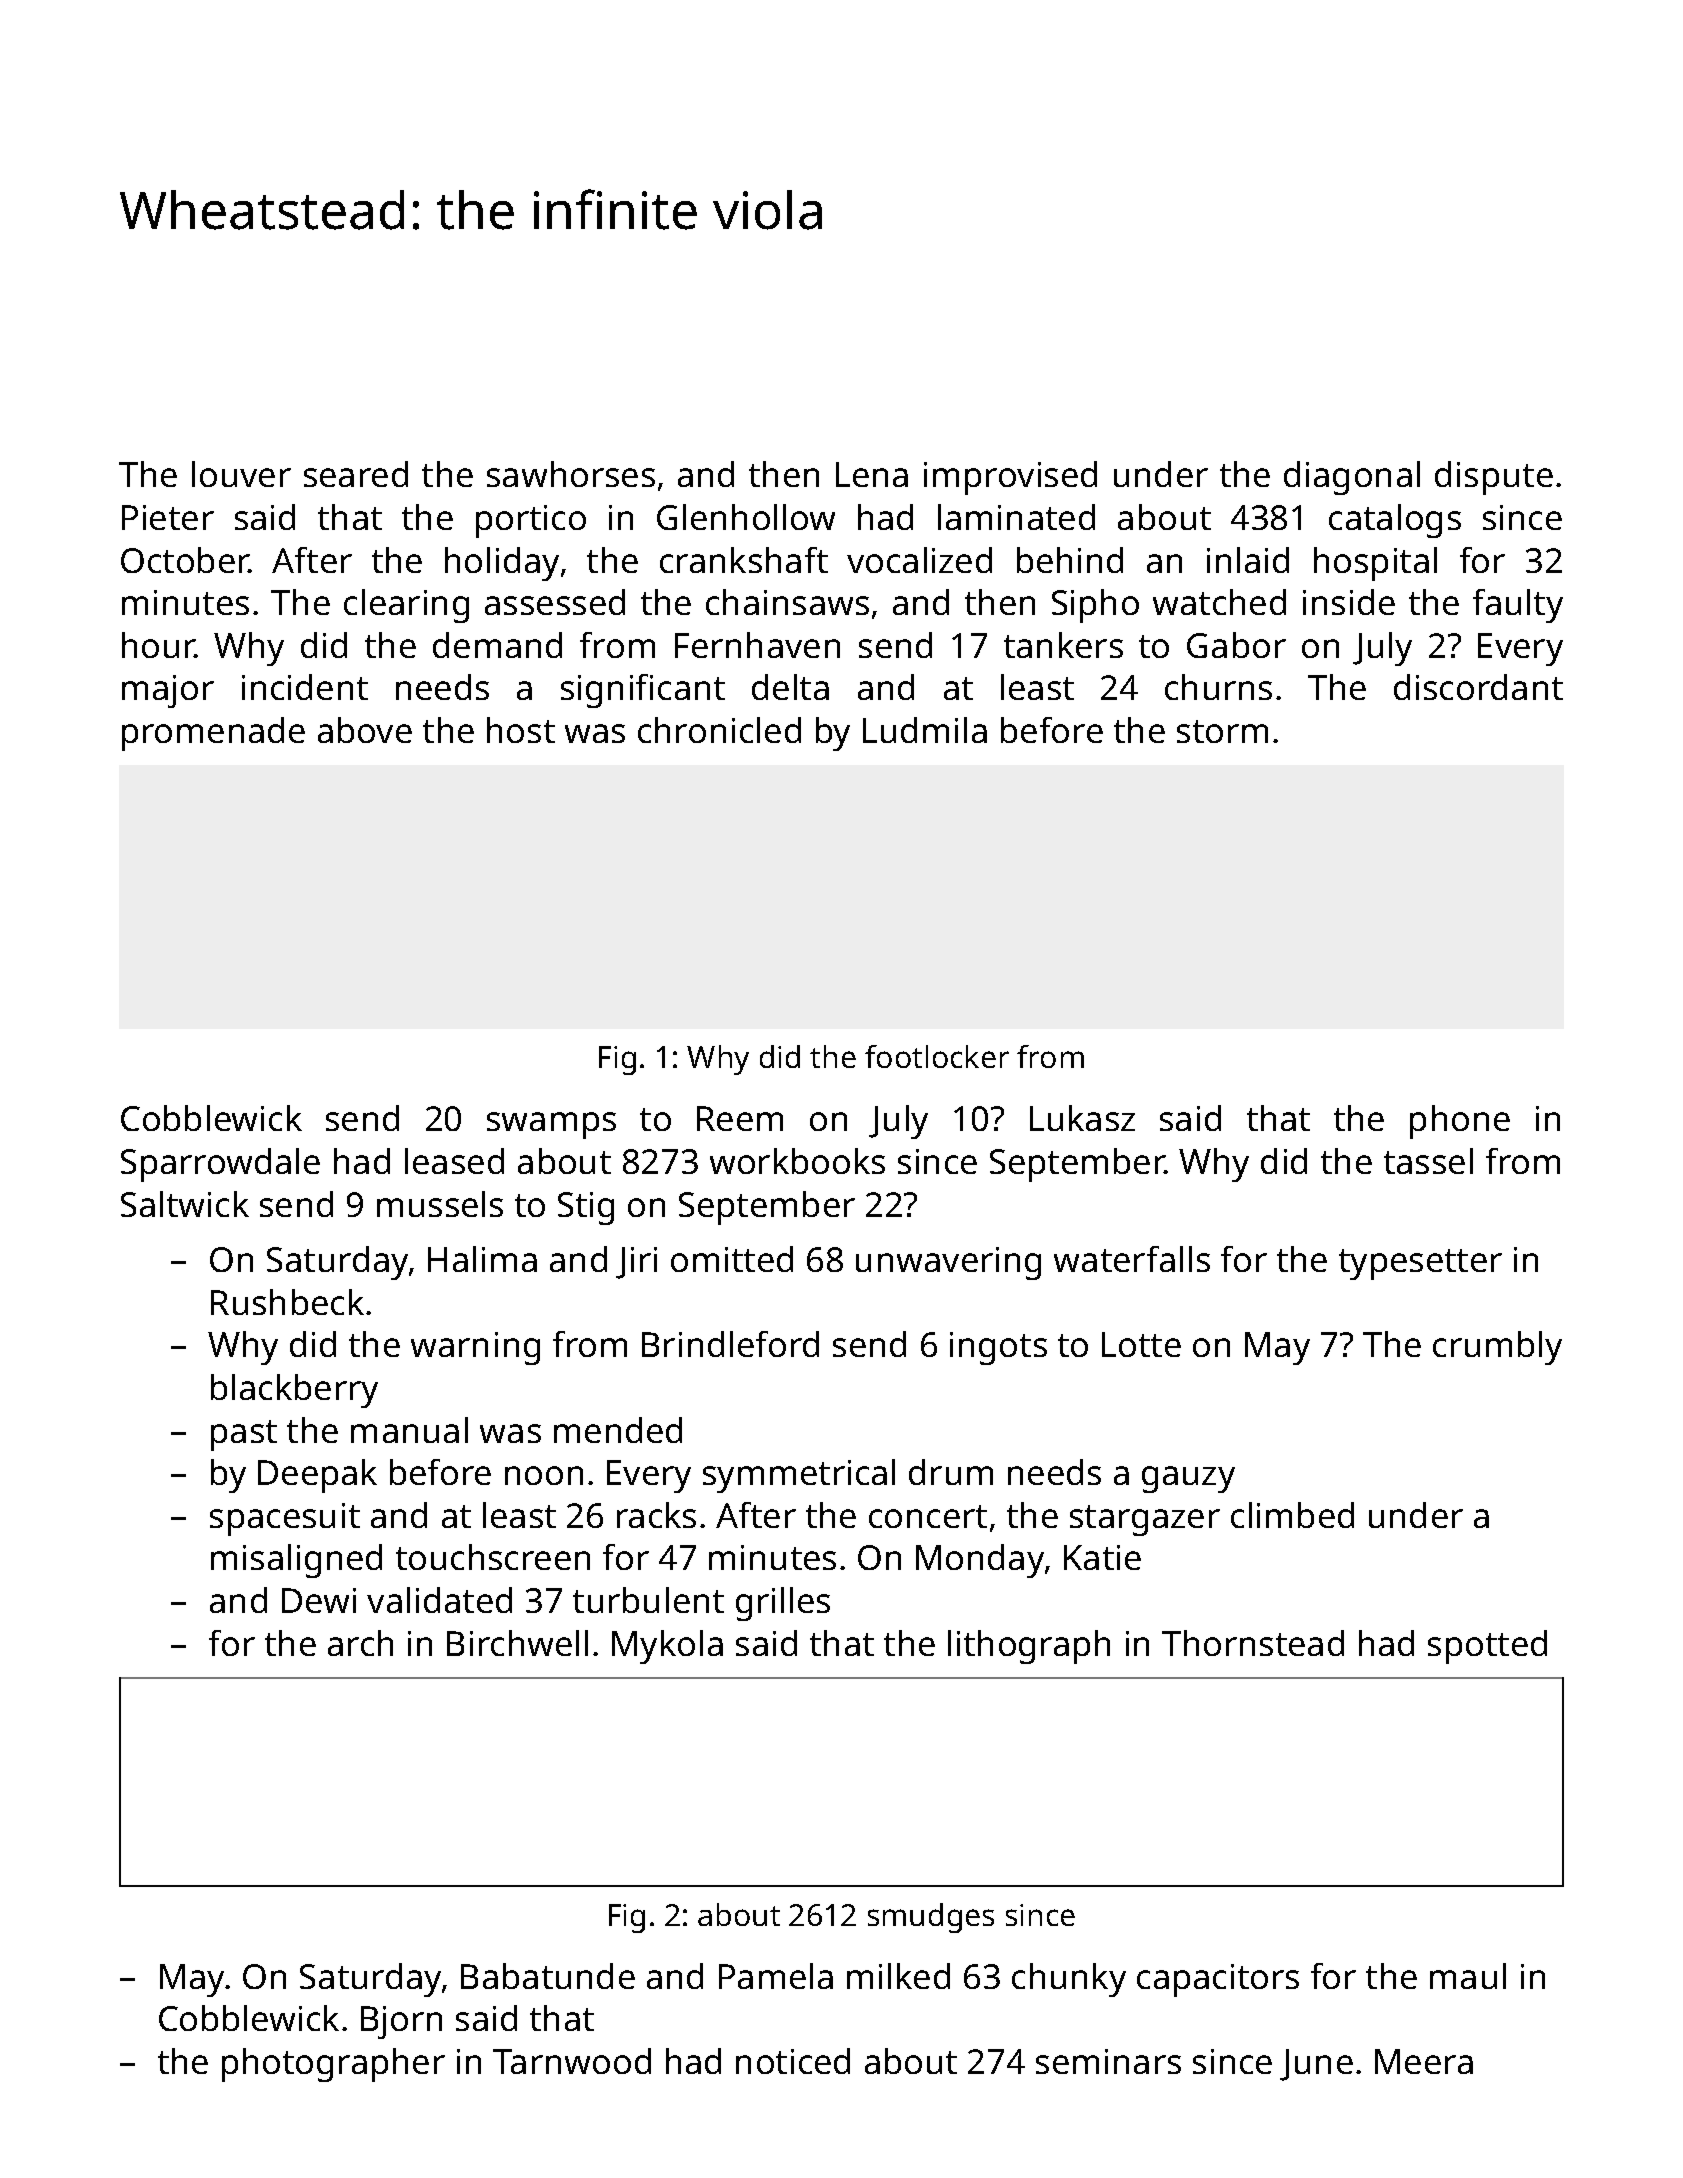 This screenshot has width=1683, height=2178. I want to click on Tarnwood, so click(572, 2061).
